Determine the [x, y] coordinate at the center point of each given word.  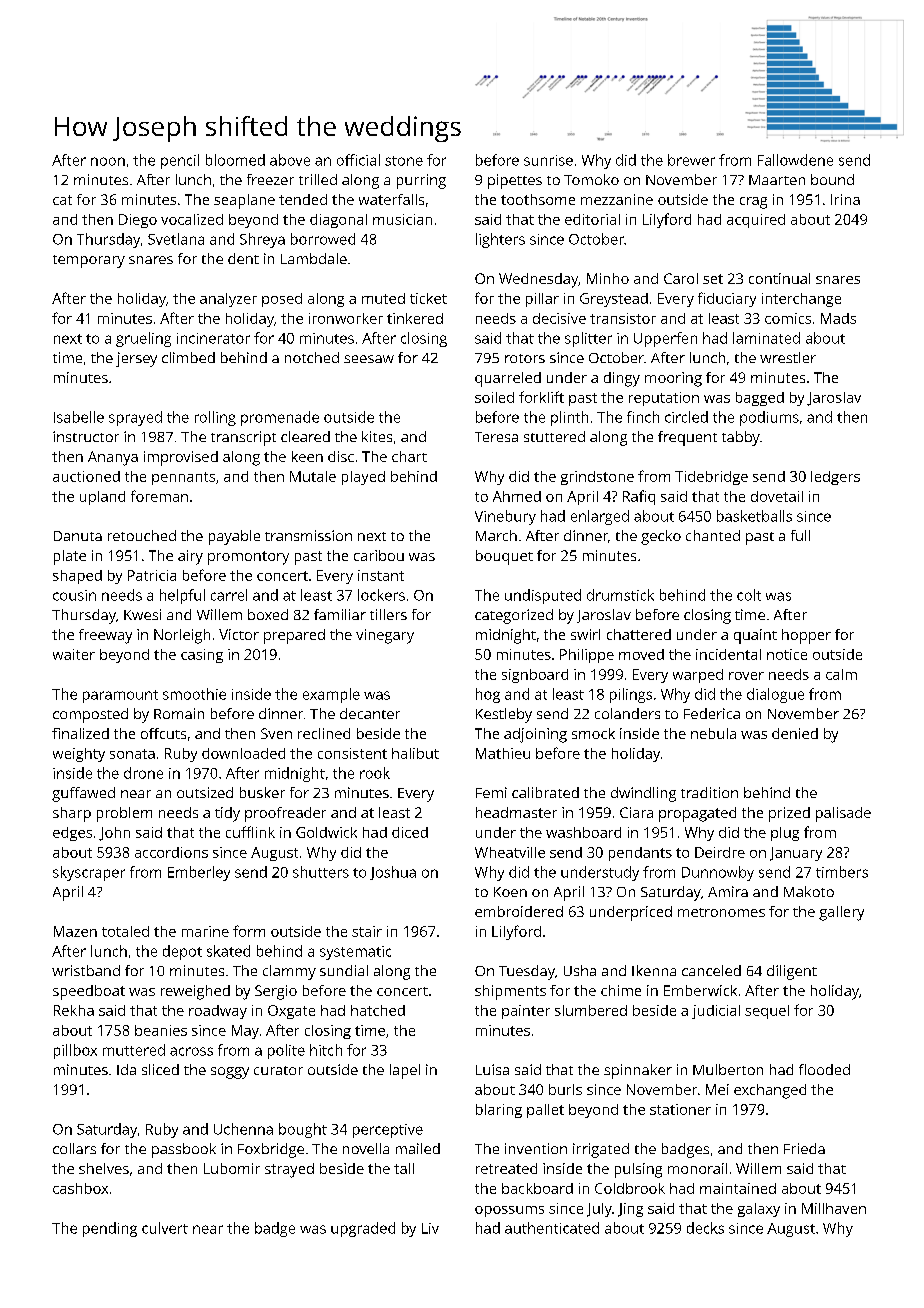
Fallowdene [795, 160]
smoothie [194, 694]
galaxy [759, 1210]
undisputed [543, 596]
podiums [769, 418]
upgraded [363, 1229]
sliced [160, 1069]
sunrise [548, 160]
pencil [180, 161]
